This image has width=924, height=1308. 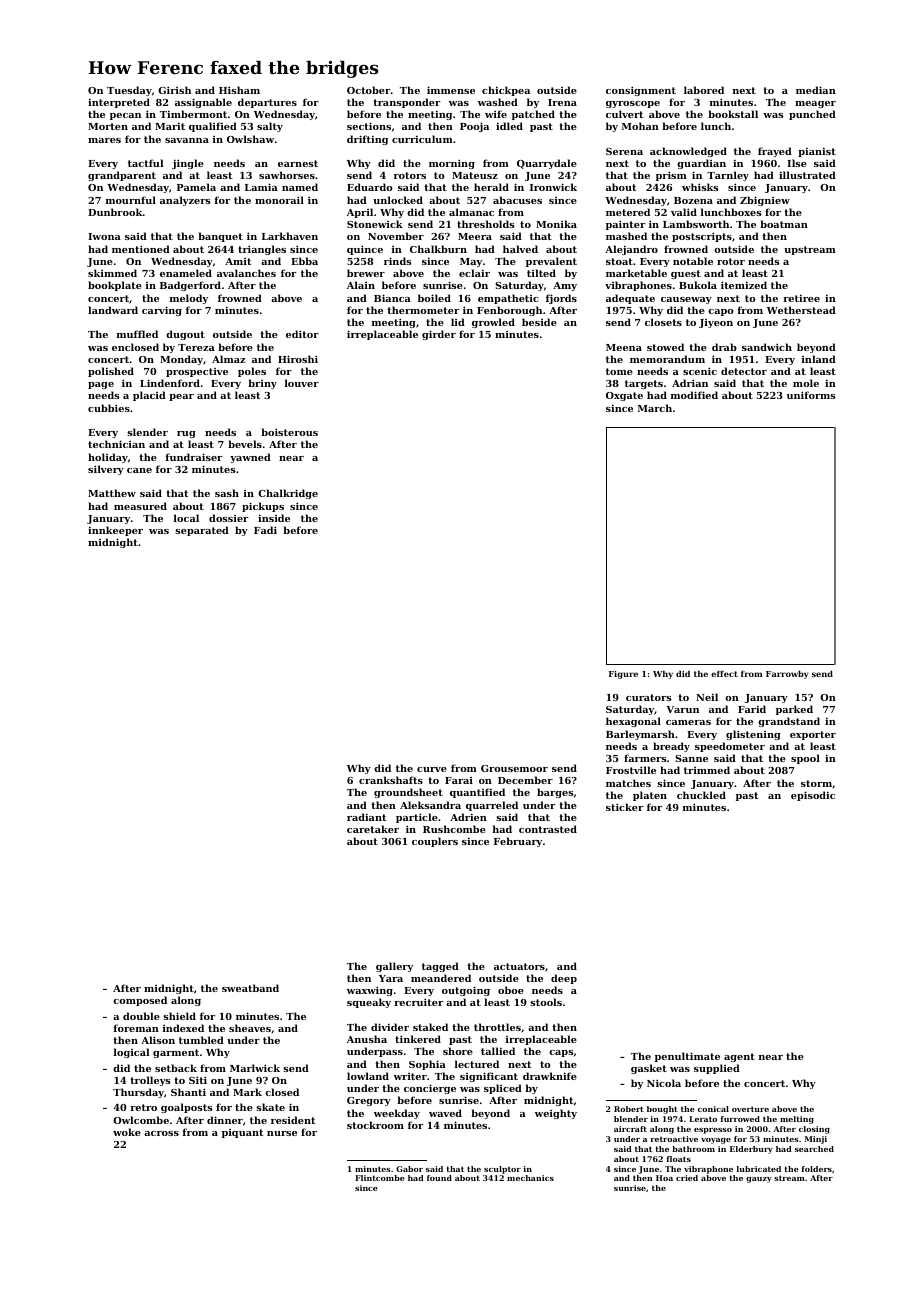 What do you see at coordinates (553, 187) in the image?
I see `Ironwick` at bounding box center [553, 187].
